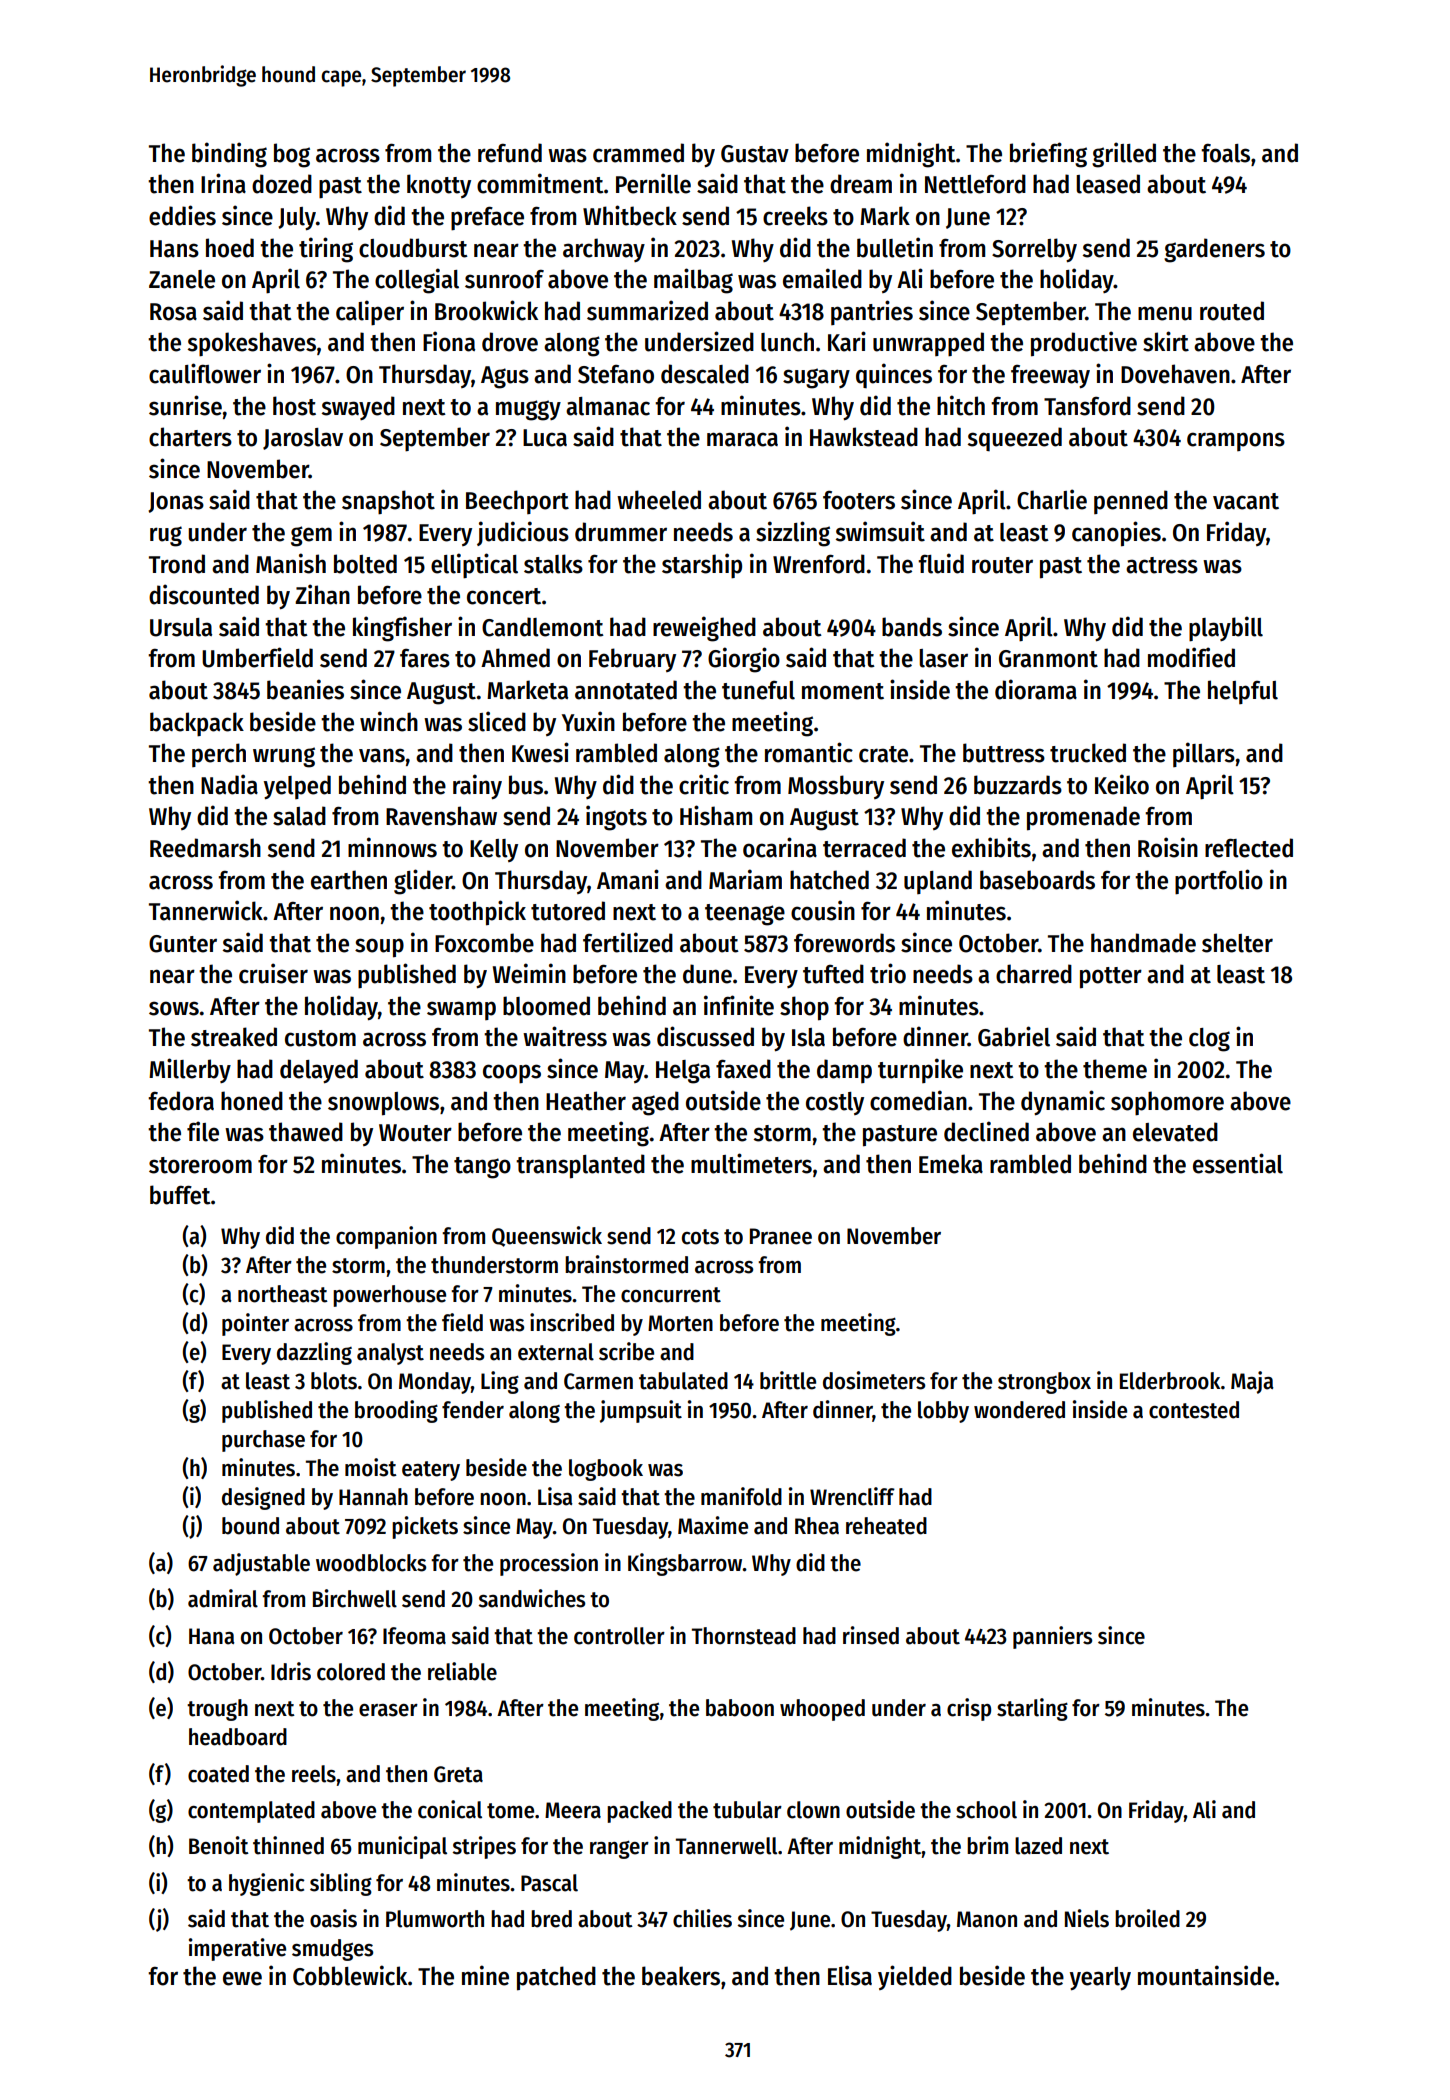 This screenshot has height=2100, width=1450. Describe the element at coordinates (1143, 943) in the screenshot. I see `handmade` at that location.
